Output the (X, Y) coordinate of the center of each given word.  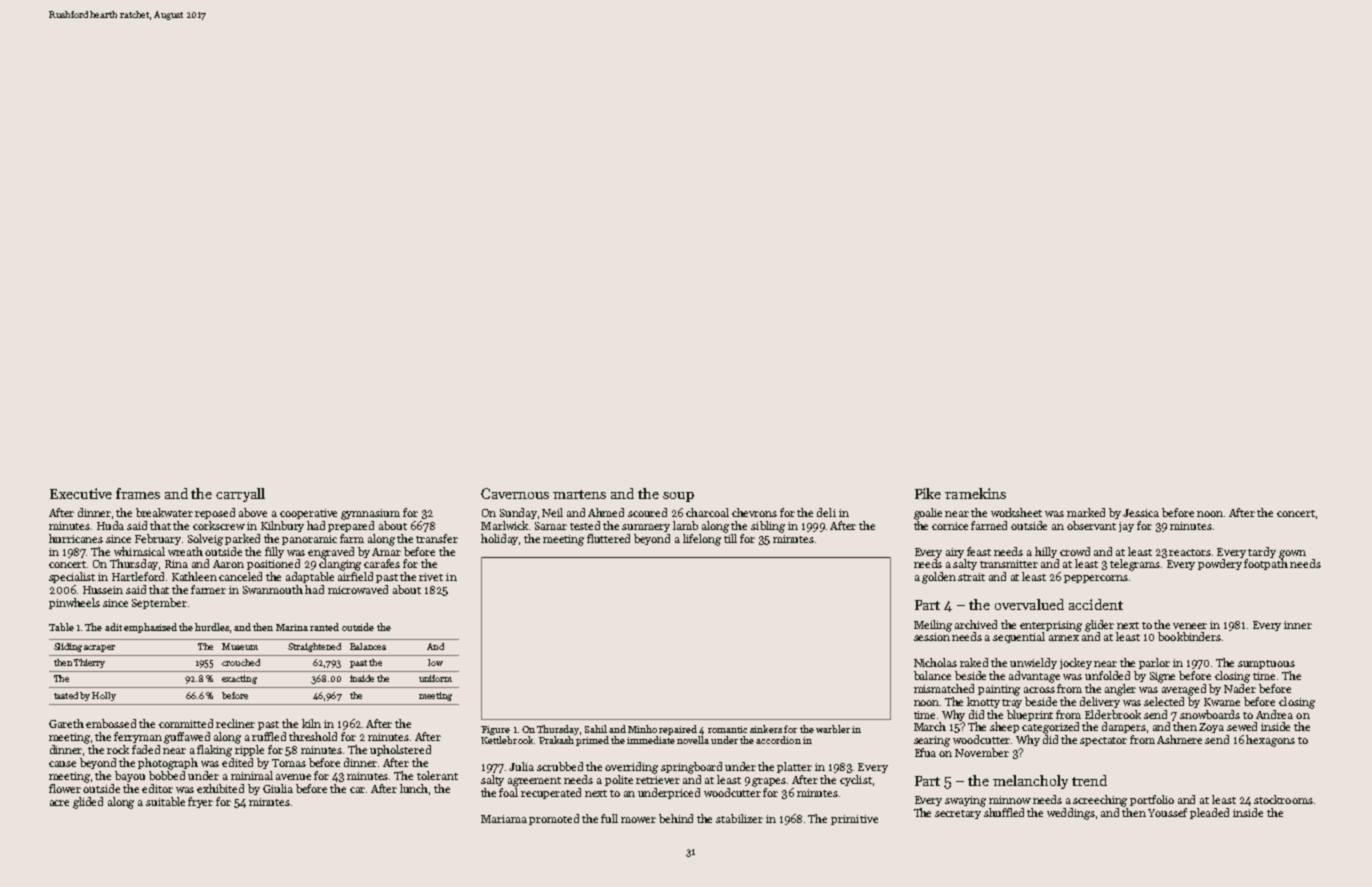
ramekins (975, 493)
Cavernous (515, 493)
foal (508, 792)
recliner (235, 723)
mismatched (944, 688)
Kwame (1222, 702)
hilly (1046, 552)
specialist (72, 577)
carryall (240, 495)
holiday (499, 539)
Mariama (504, 819)
